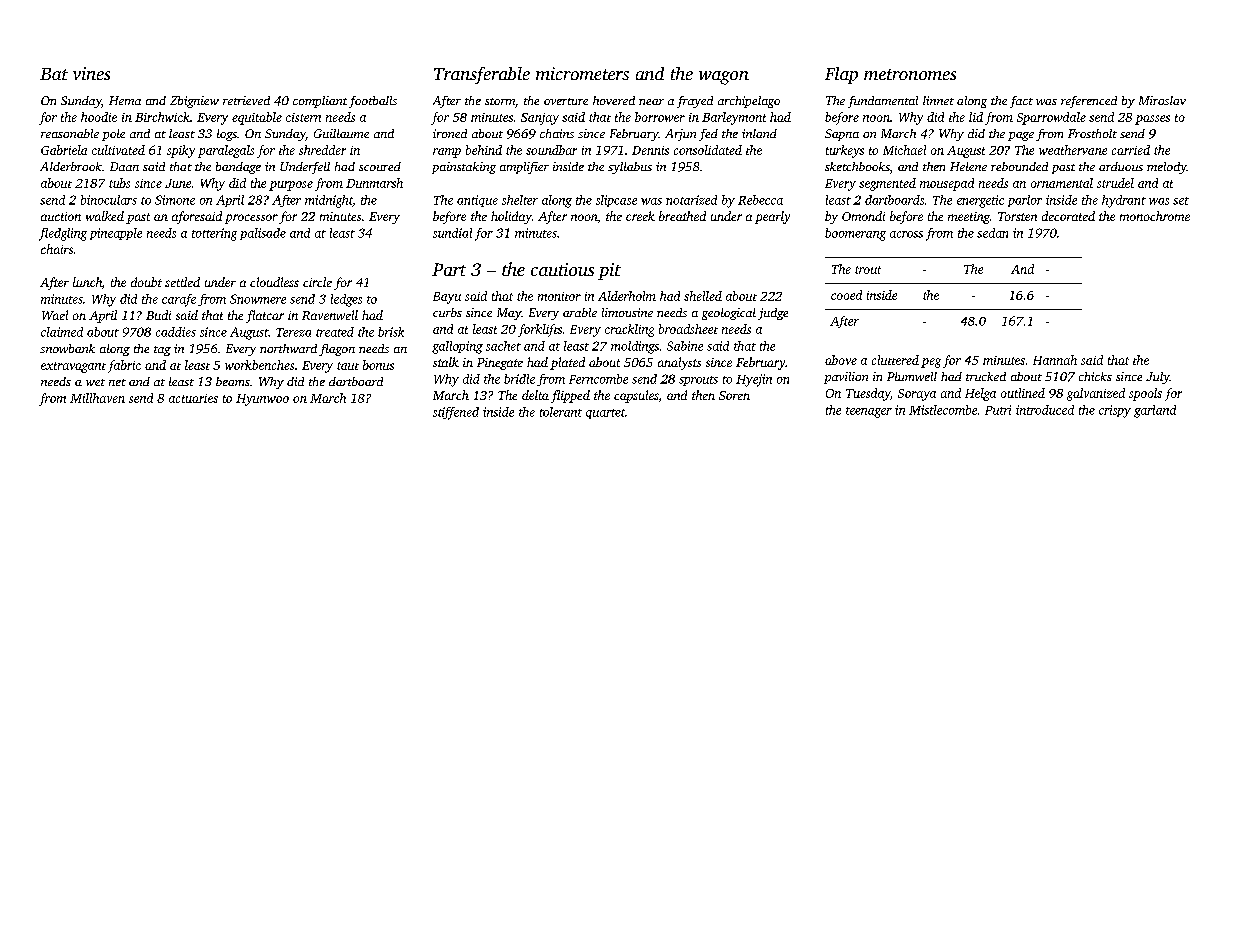  What do you see at coordinates (125, 100) in the screenshot?
I see `Hema` at bounding box center [125, 100].
